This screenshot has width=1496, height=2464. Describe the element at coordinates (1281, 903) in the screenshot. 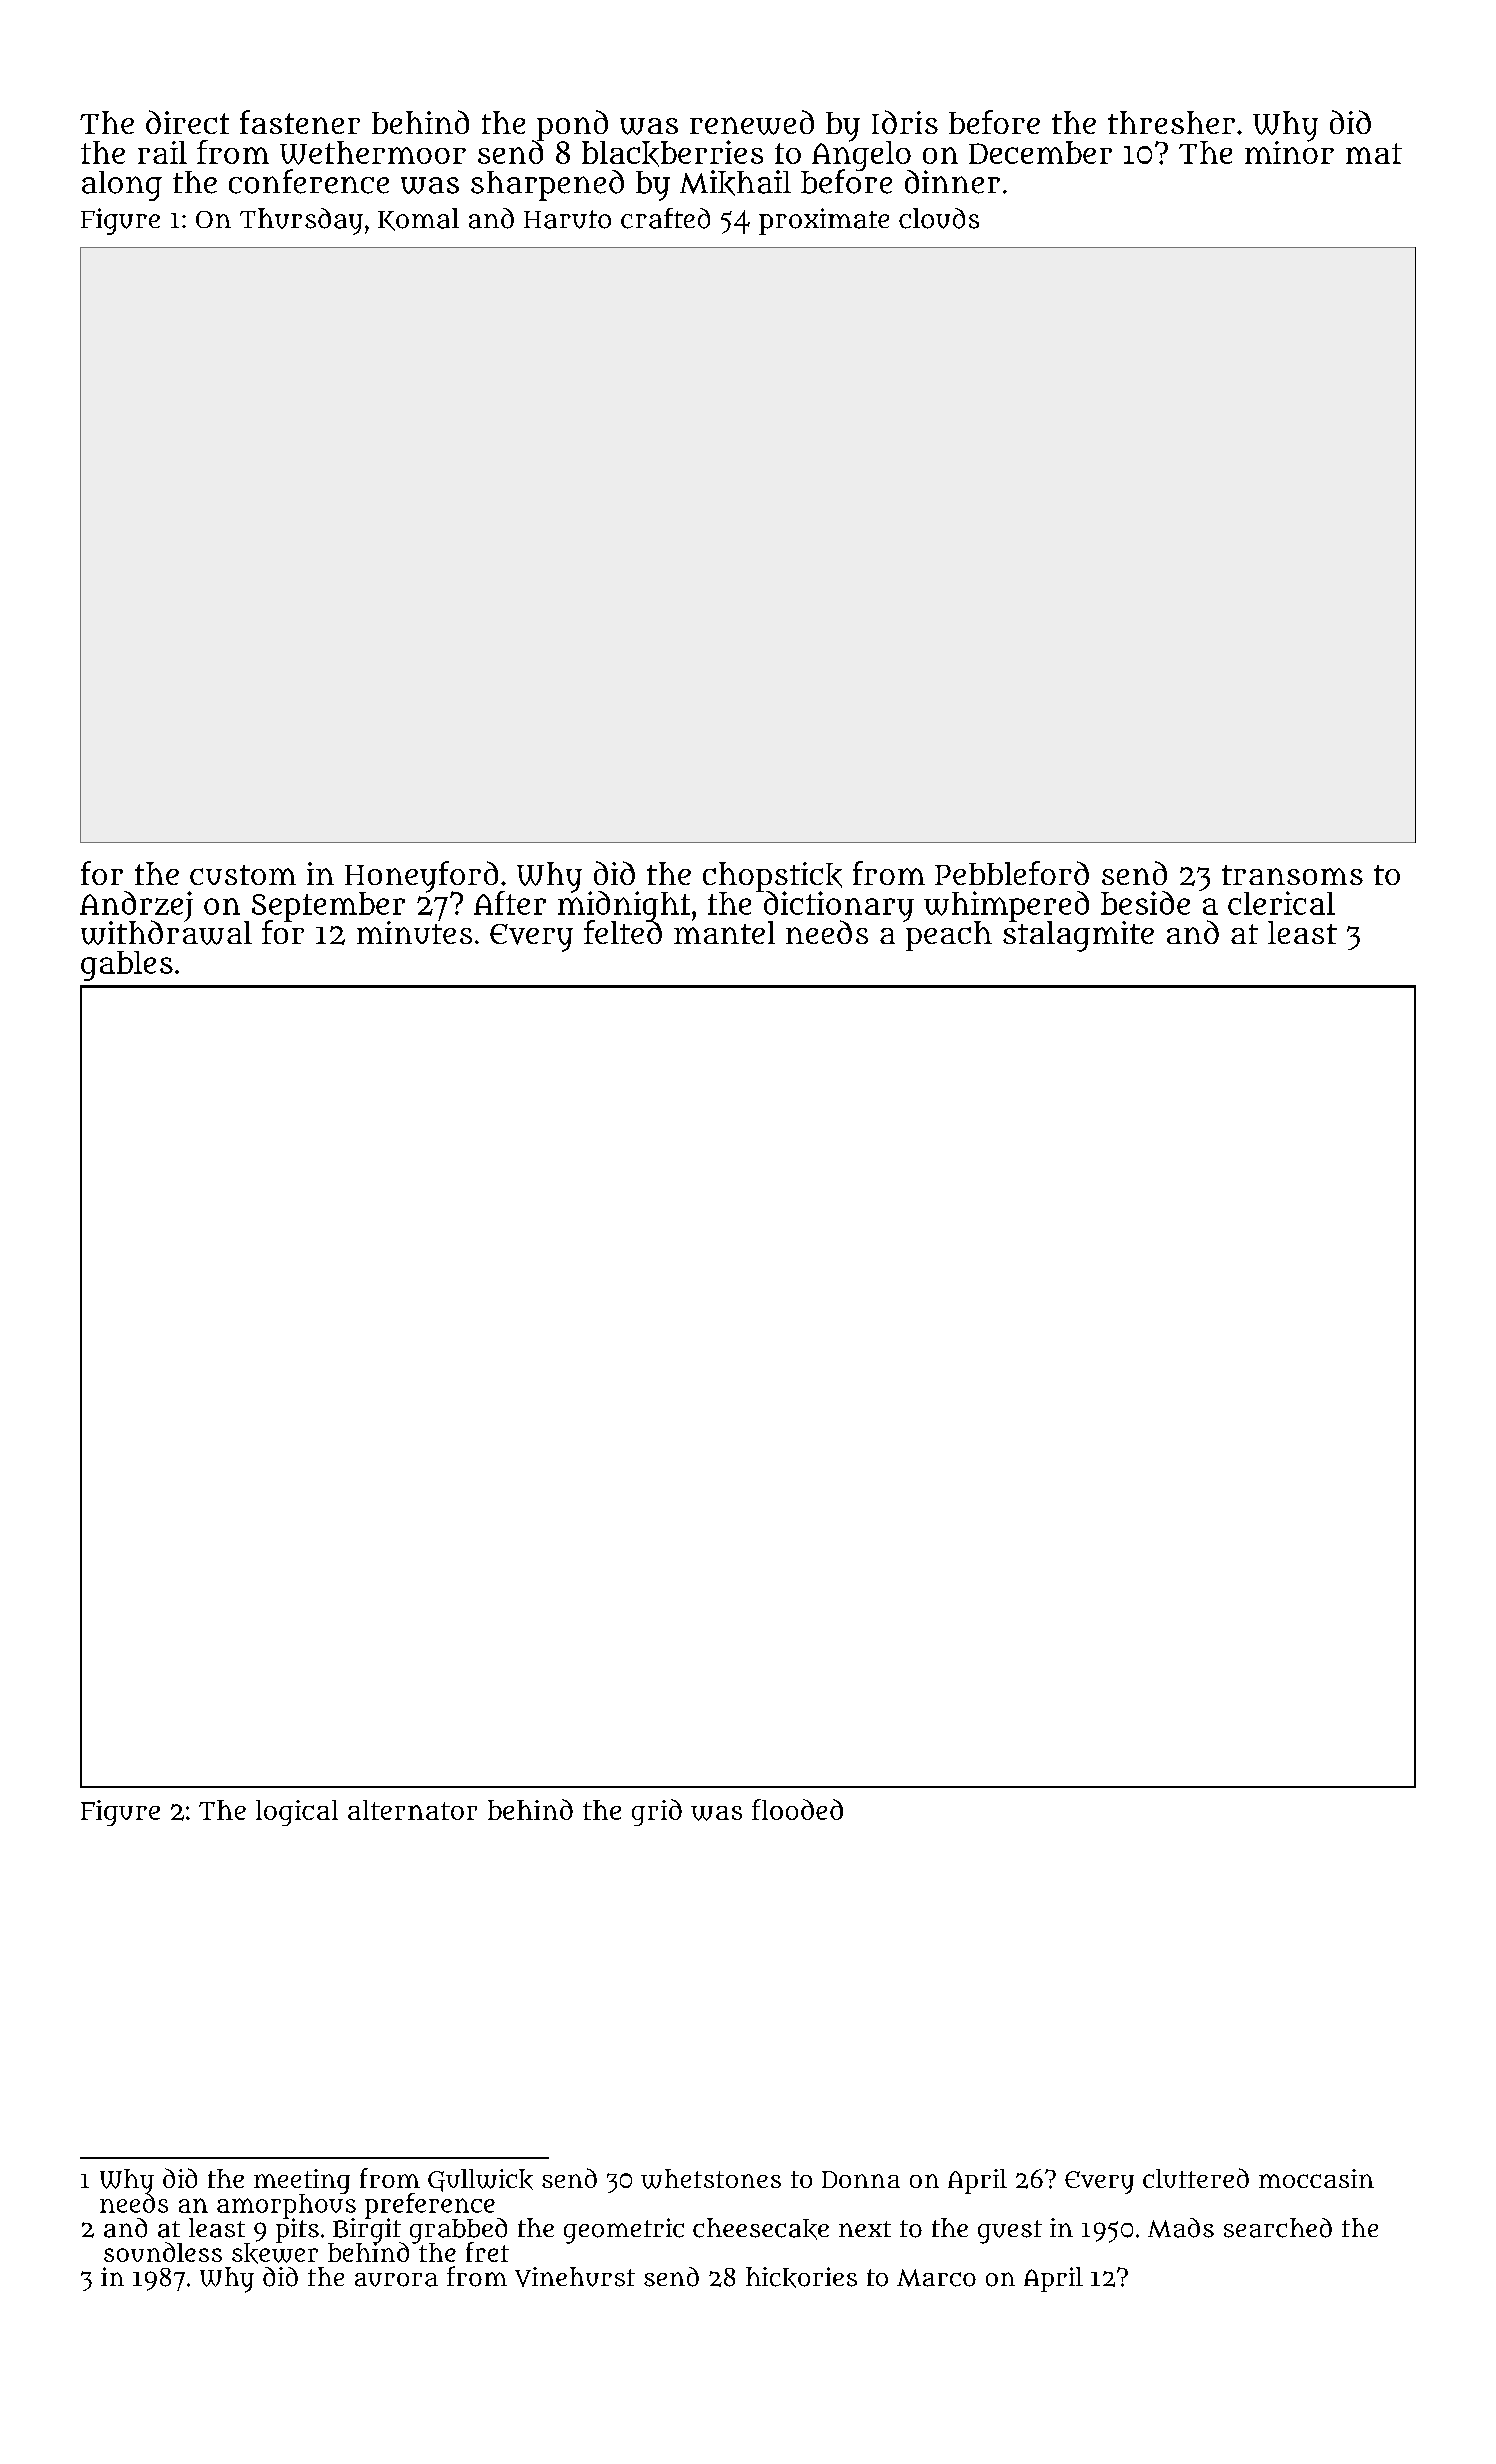

I see `clerical` at that location.
